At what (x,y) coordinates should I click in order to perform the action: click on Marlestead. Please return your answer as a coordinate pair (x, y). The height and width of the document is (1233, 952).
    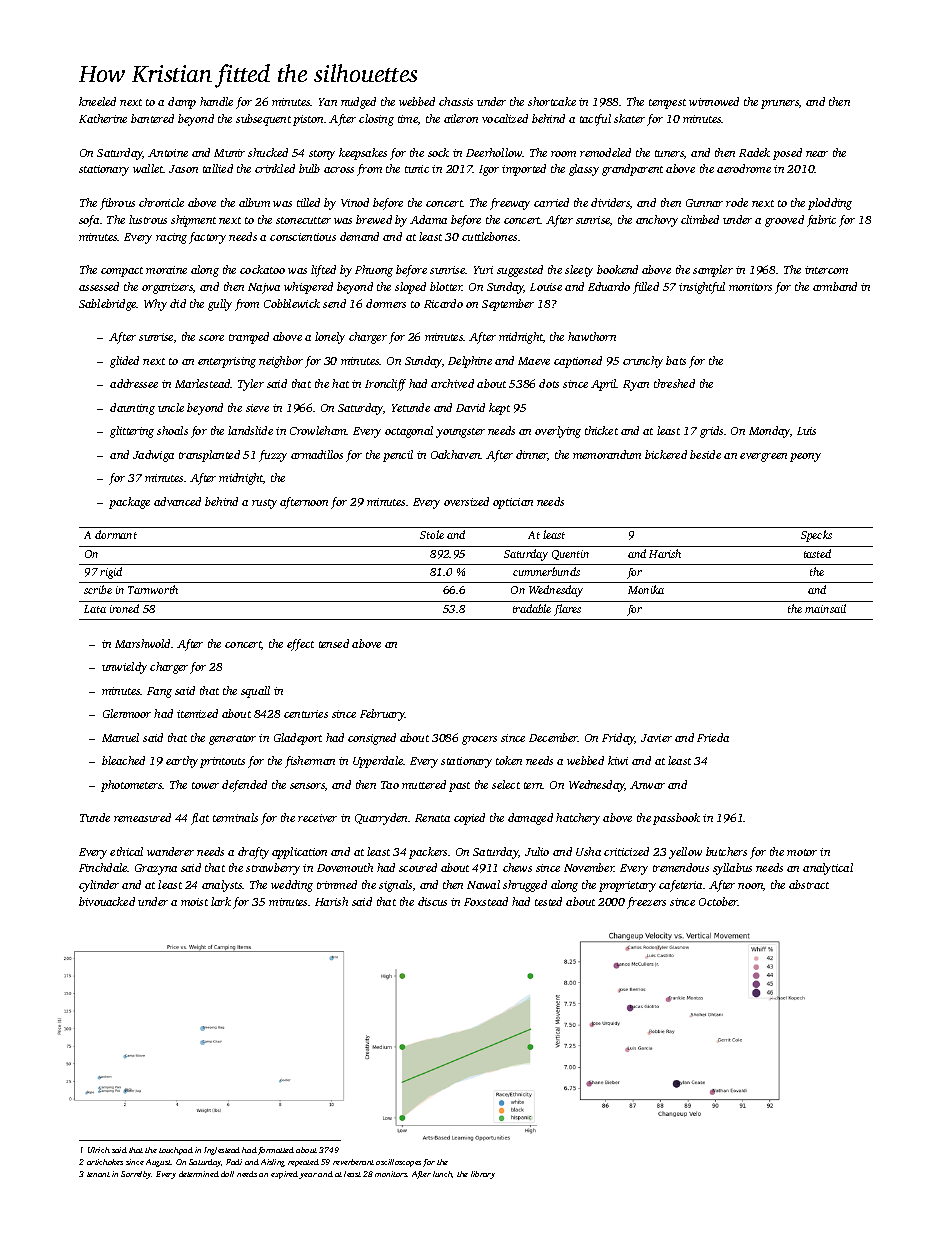
    Looking at the image, I should click on (203, 383).
